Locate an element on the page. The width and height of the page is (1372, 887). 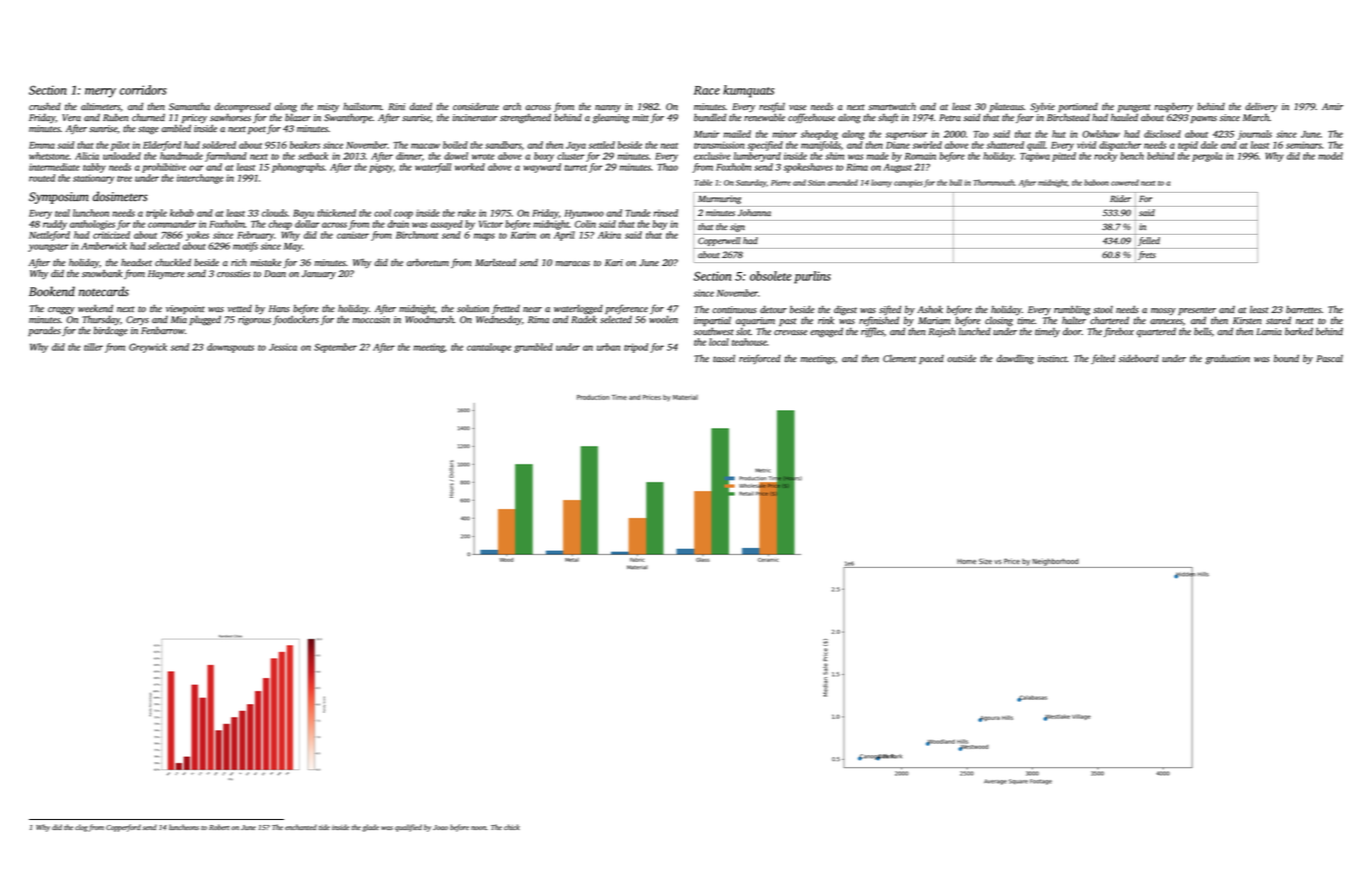
Pascal is located at coordinates (1329, 358).
